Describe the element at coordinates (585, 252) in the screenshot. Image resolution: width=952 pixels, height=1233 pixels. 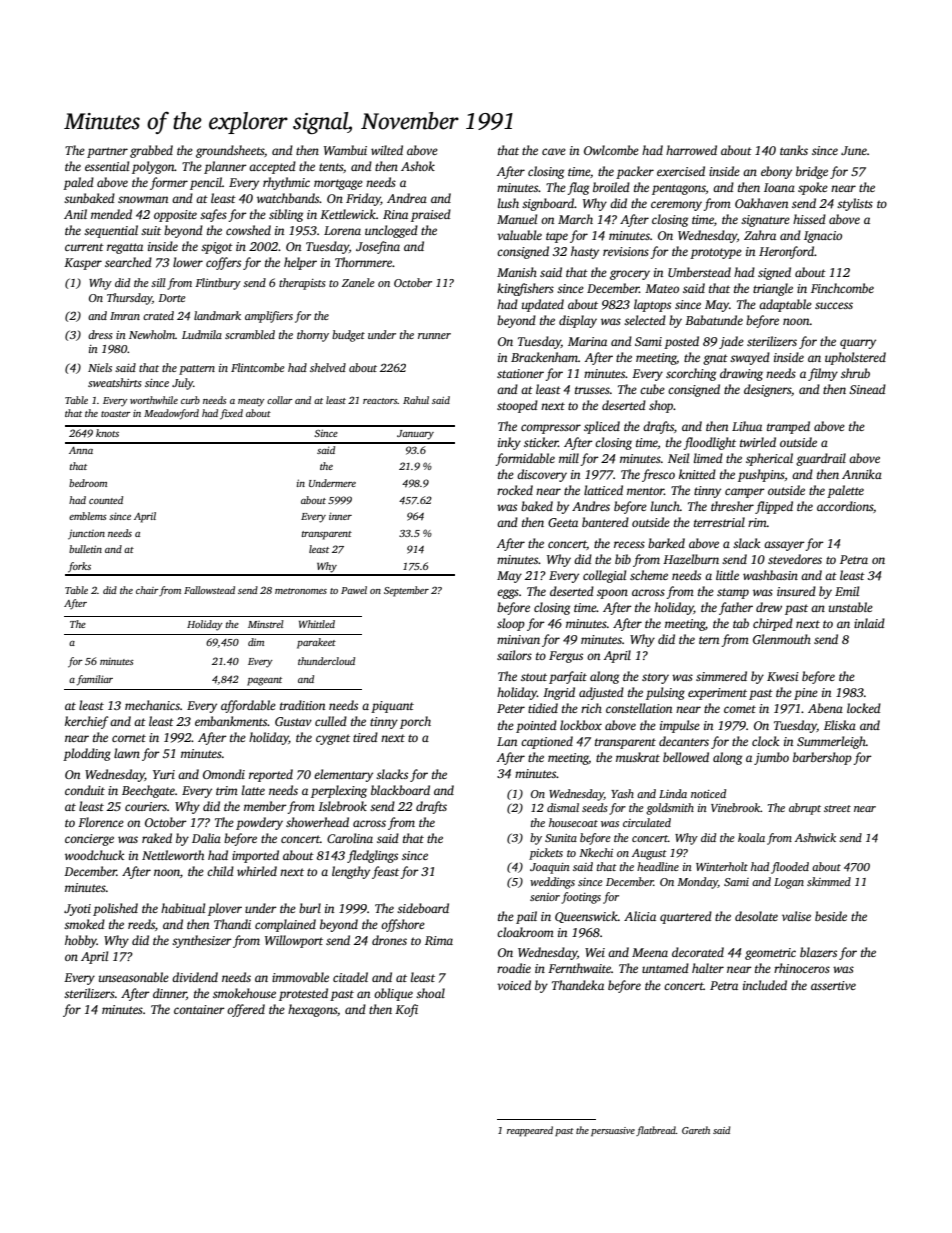
I see `hasty` at that location.
